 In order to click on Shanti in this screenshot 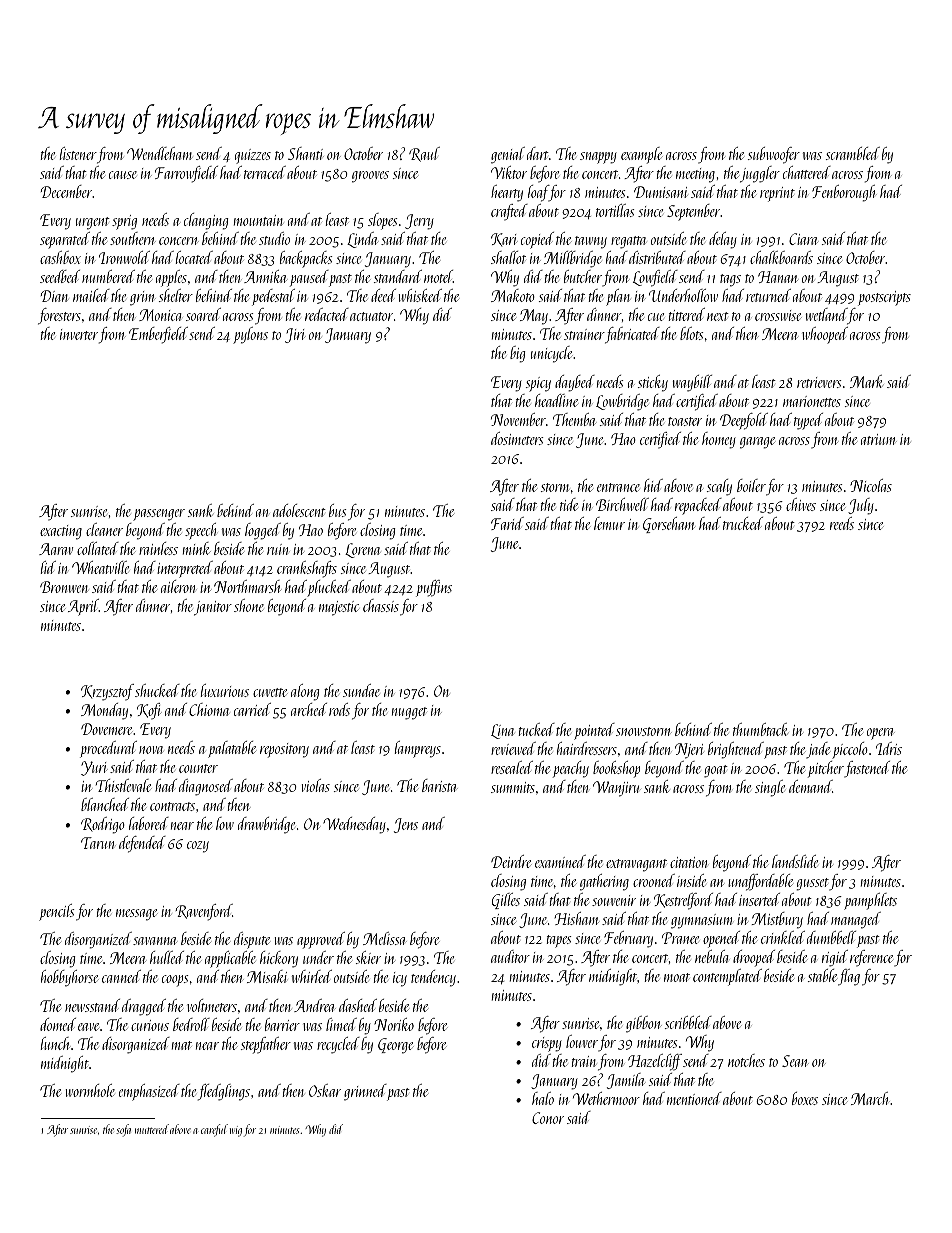, I will do `click(306, 153)`.
